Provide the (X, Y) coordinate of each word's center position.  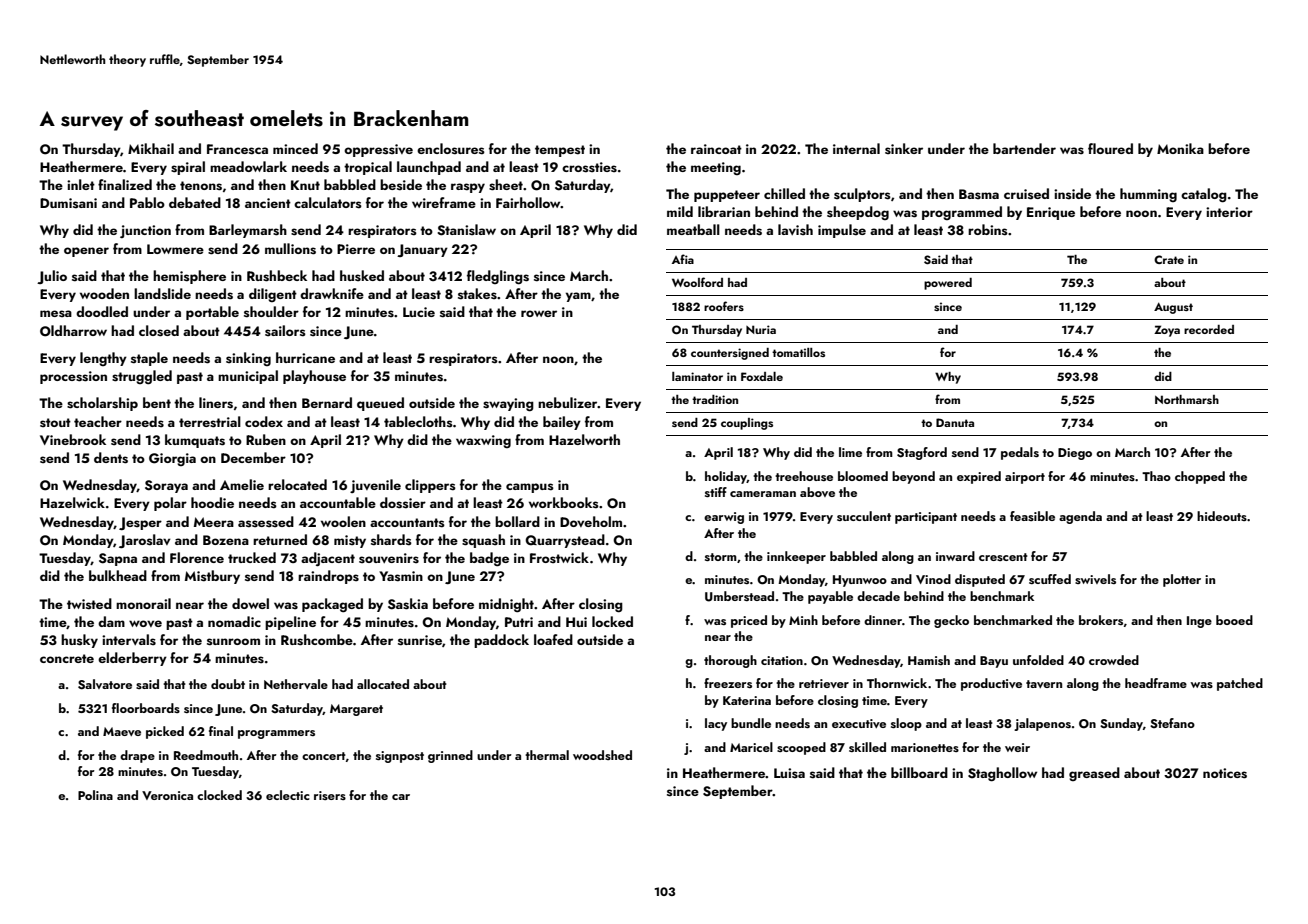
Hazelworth (584, 439)
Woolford (697, 282)
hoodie (212, 502)
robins (988, 230)
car (401, 797)
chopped (1200, 477)
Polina (95, 795)
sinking (248, 359)
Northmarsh (1187, 399)
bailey (562, 423)
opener (86, 252)
